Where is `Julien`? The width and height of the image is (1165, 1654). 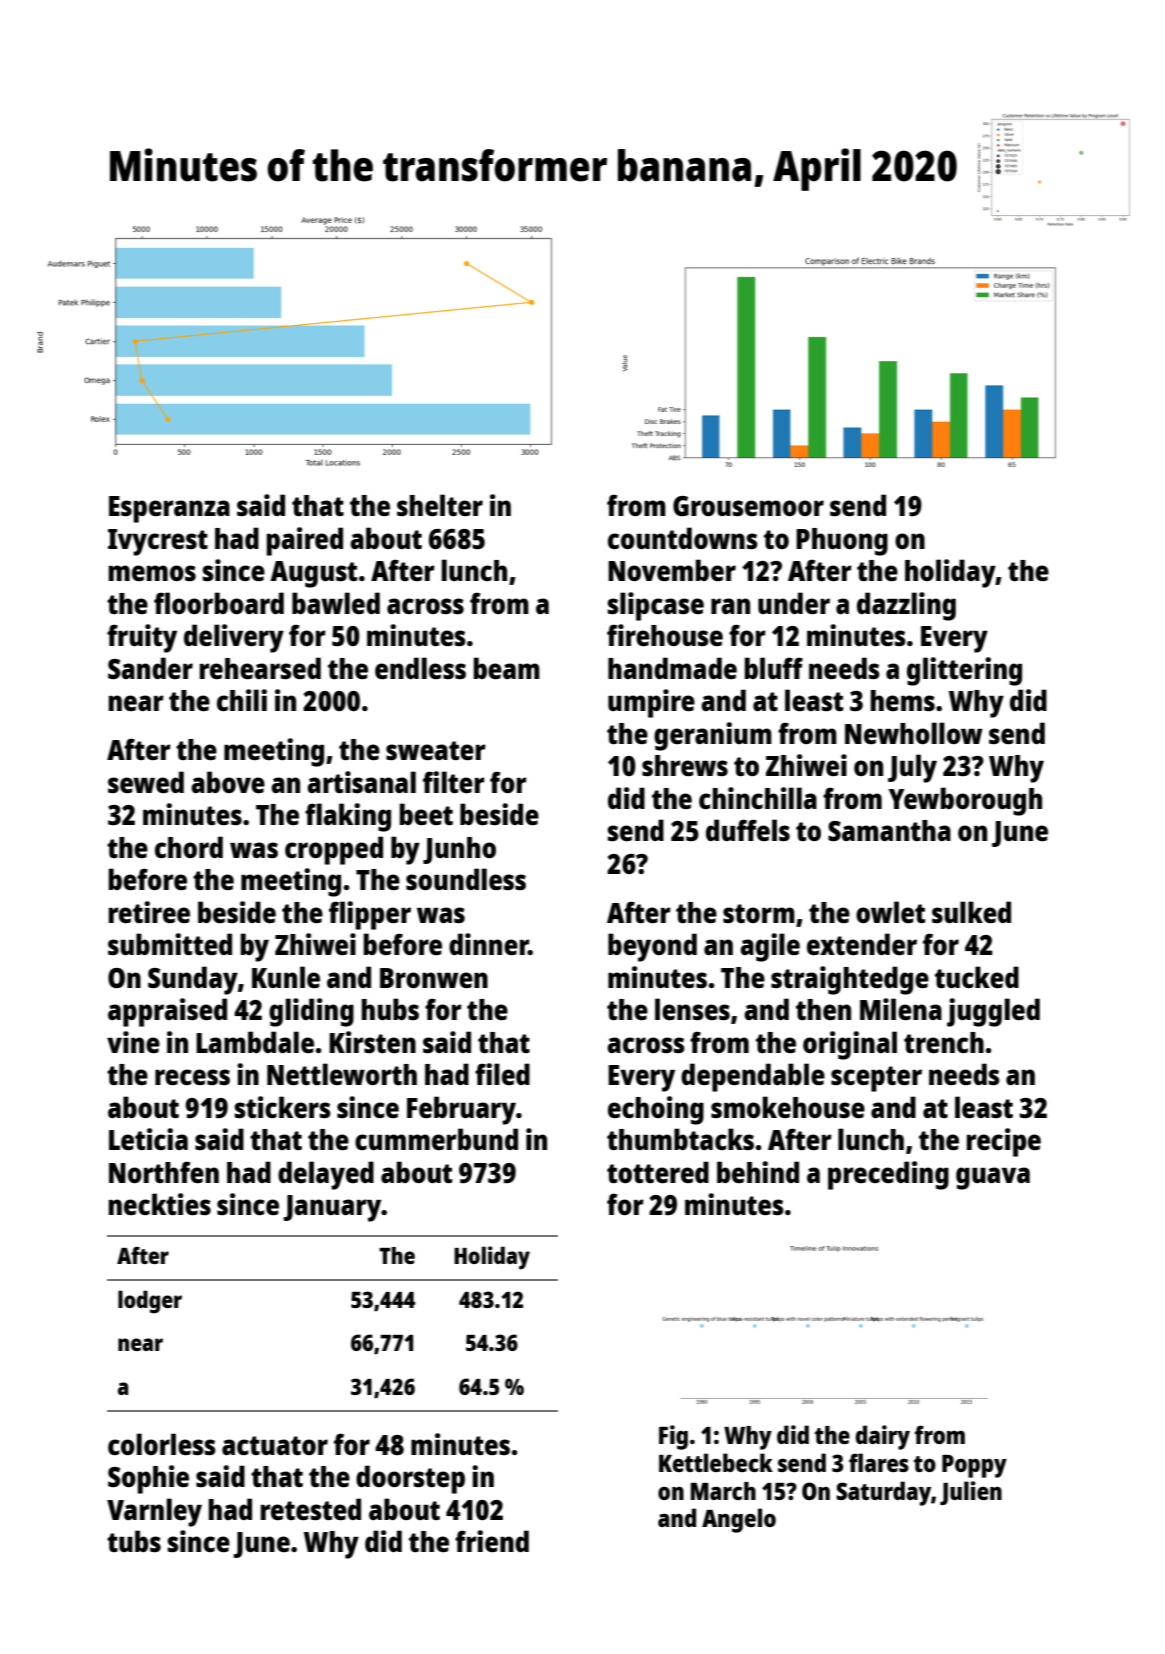
Julien is located at coordinates (971, 1493).
